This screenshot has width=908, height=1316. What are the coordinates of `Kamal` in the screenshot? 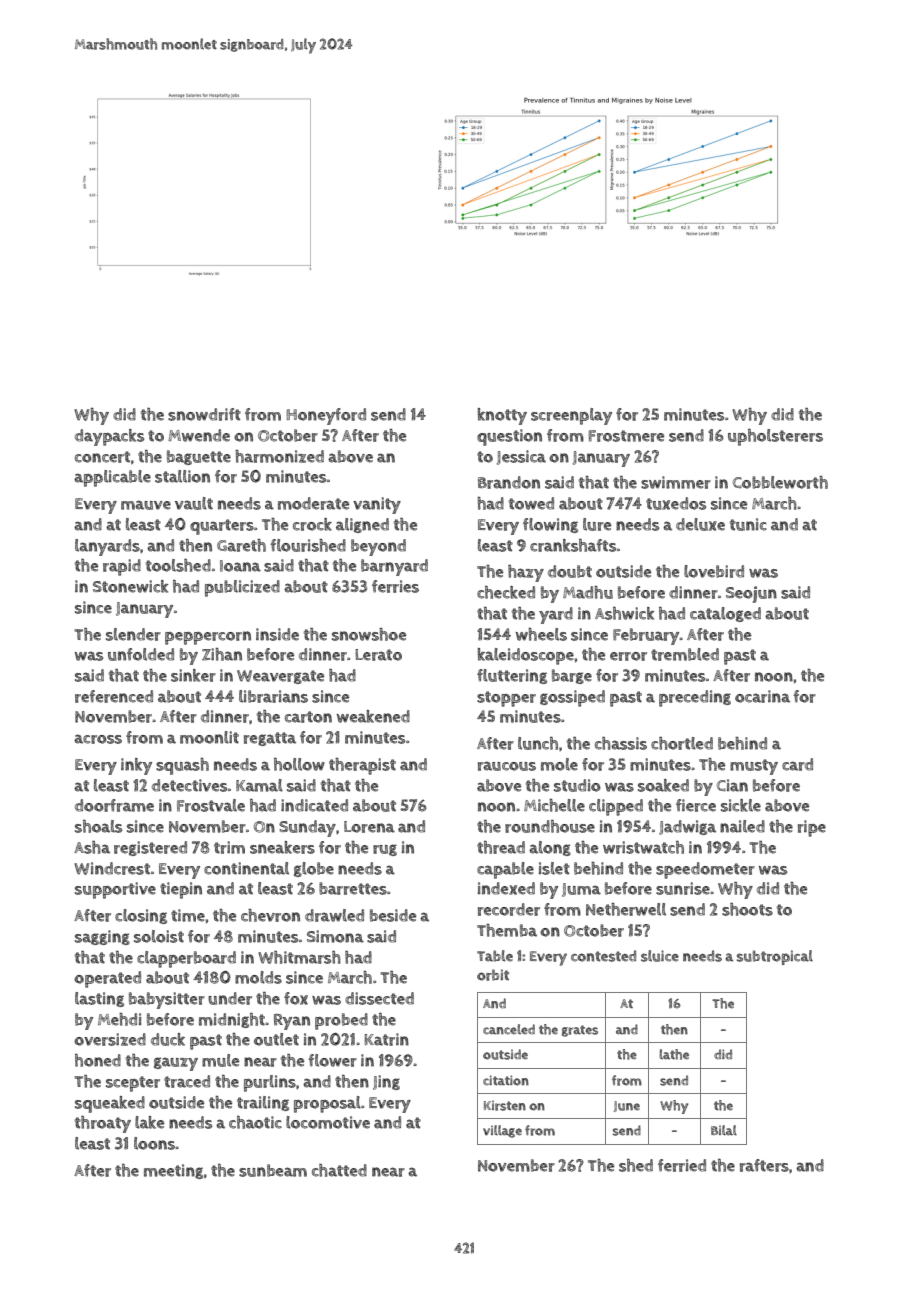 It's located at (259, 785).
